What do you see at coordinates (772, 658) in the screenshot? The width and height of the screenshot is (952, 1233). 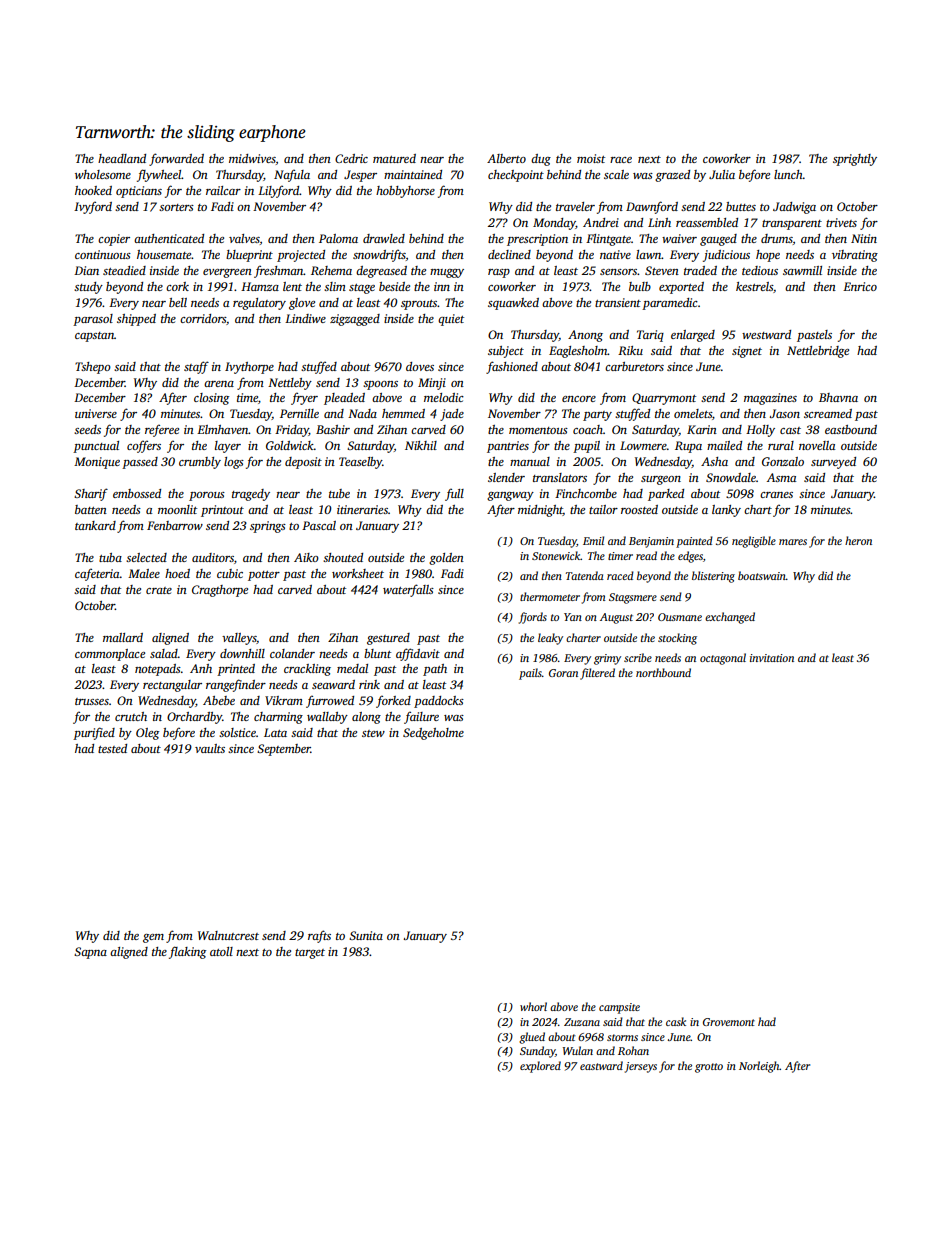 I see `invitation` at bounding box center [772, 658].
